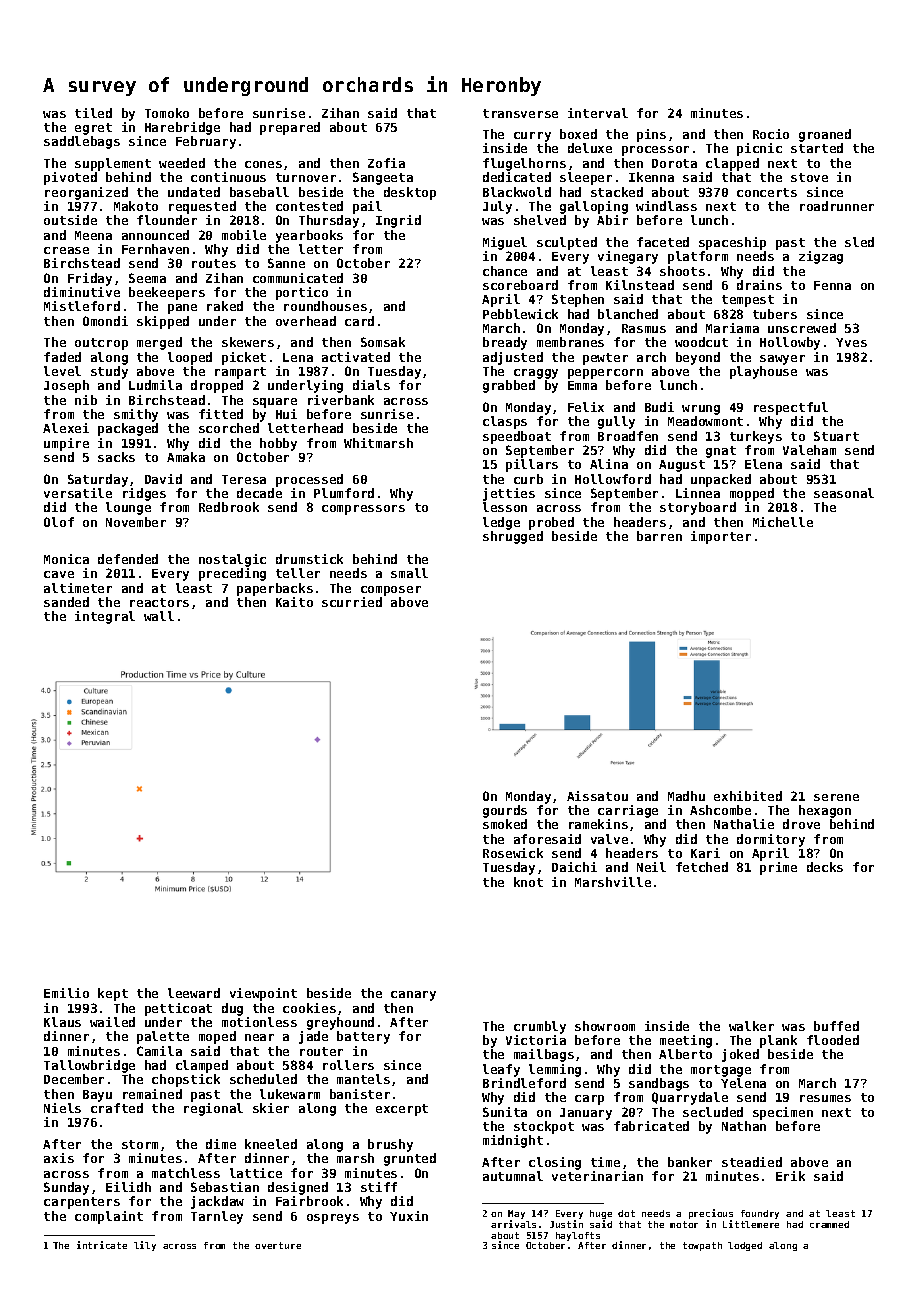  Describe the element at coordinates (771, 134) in the document. I see `Rocio` at that location.
